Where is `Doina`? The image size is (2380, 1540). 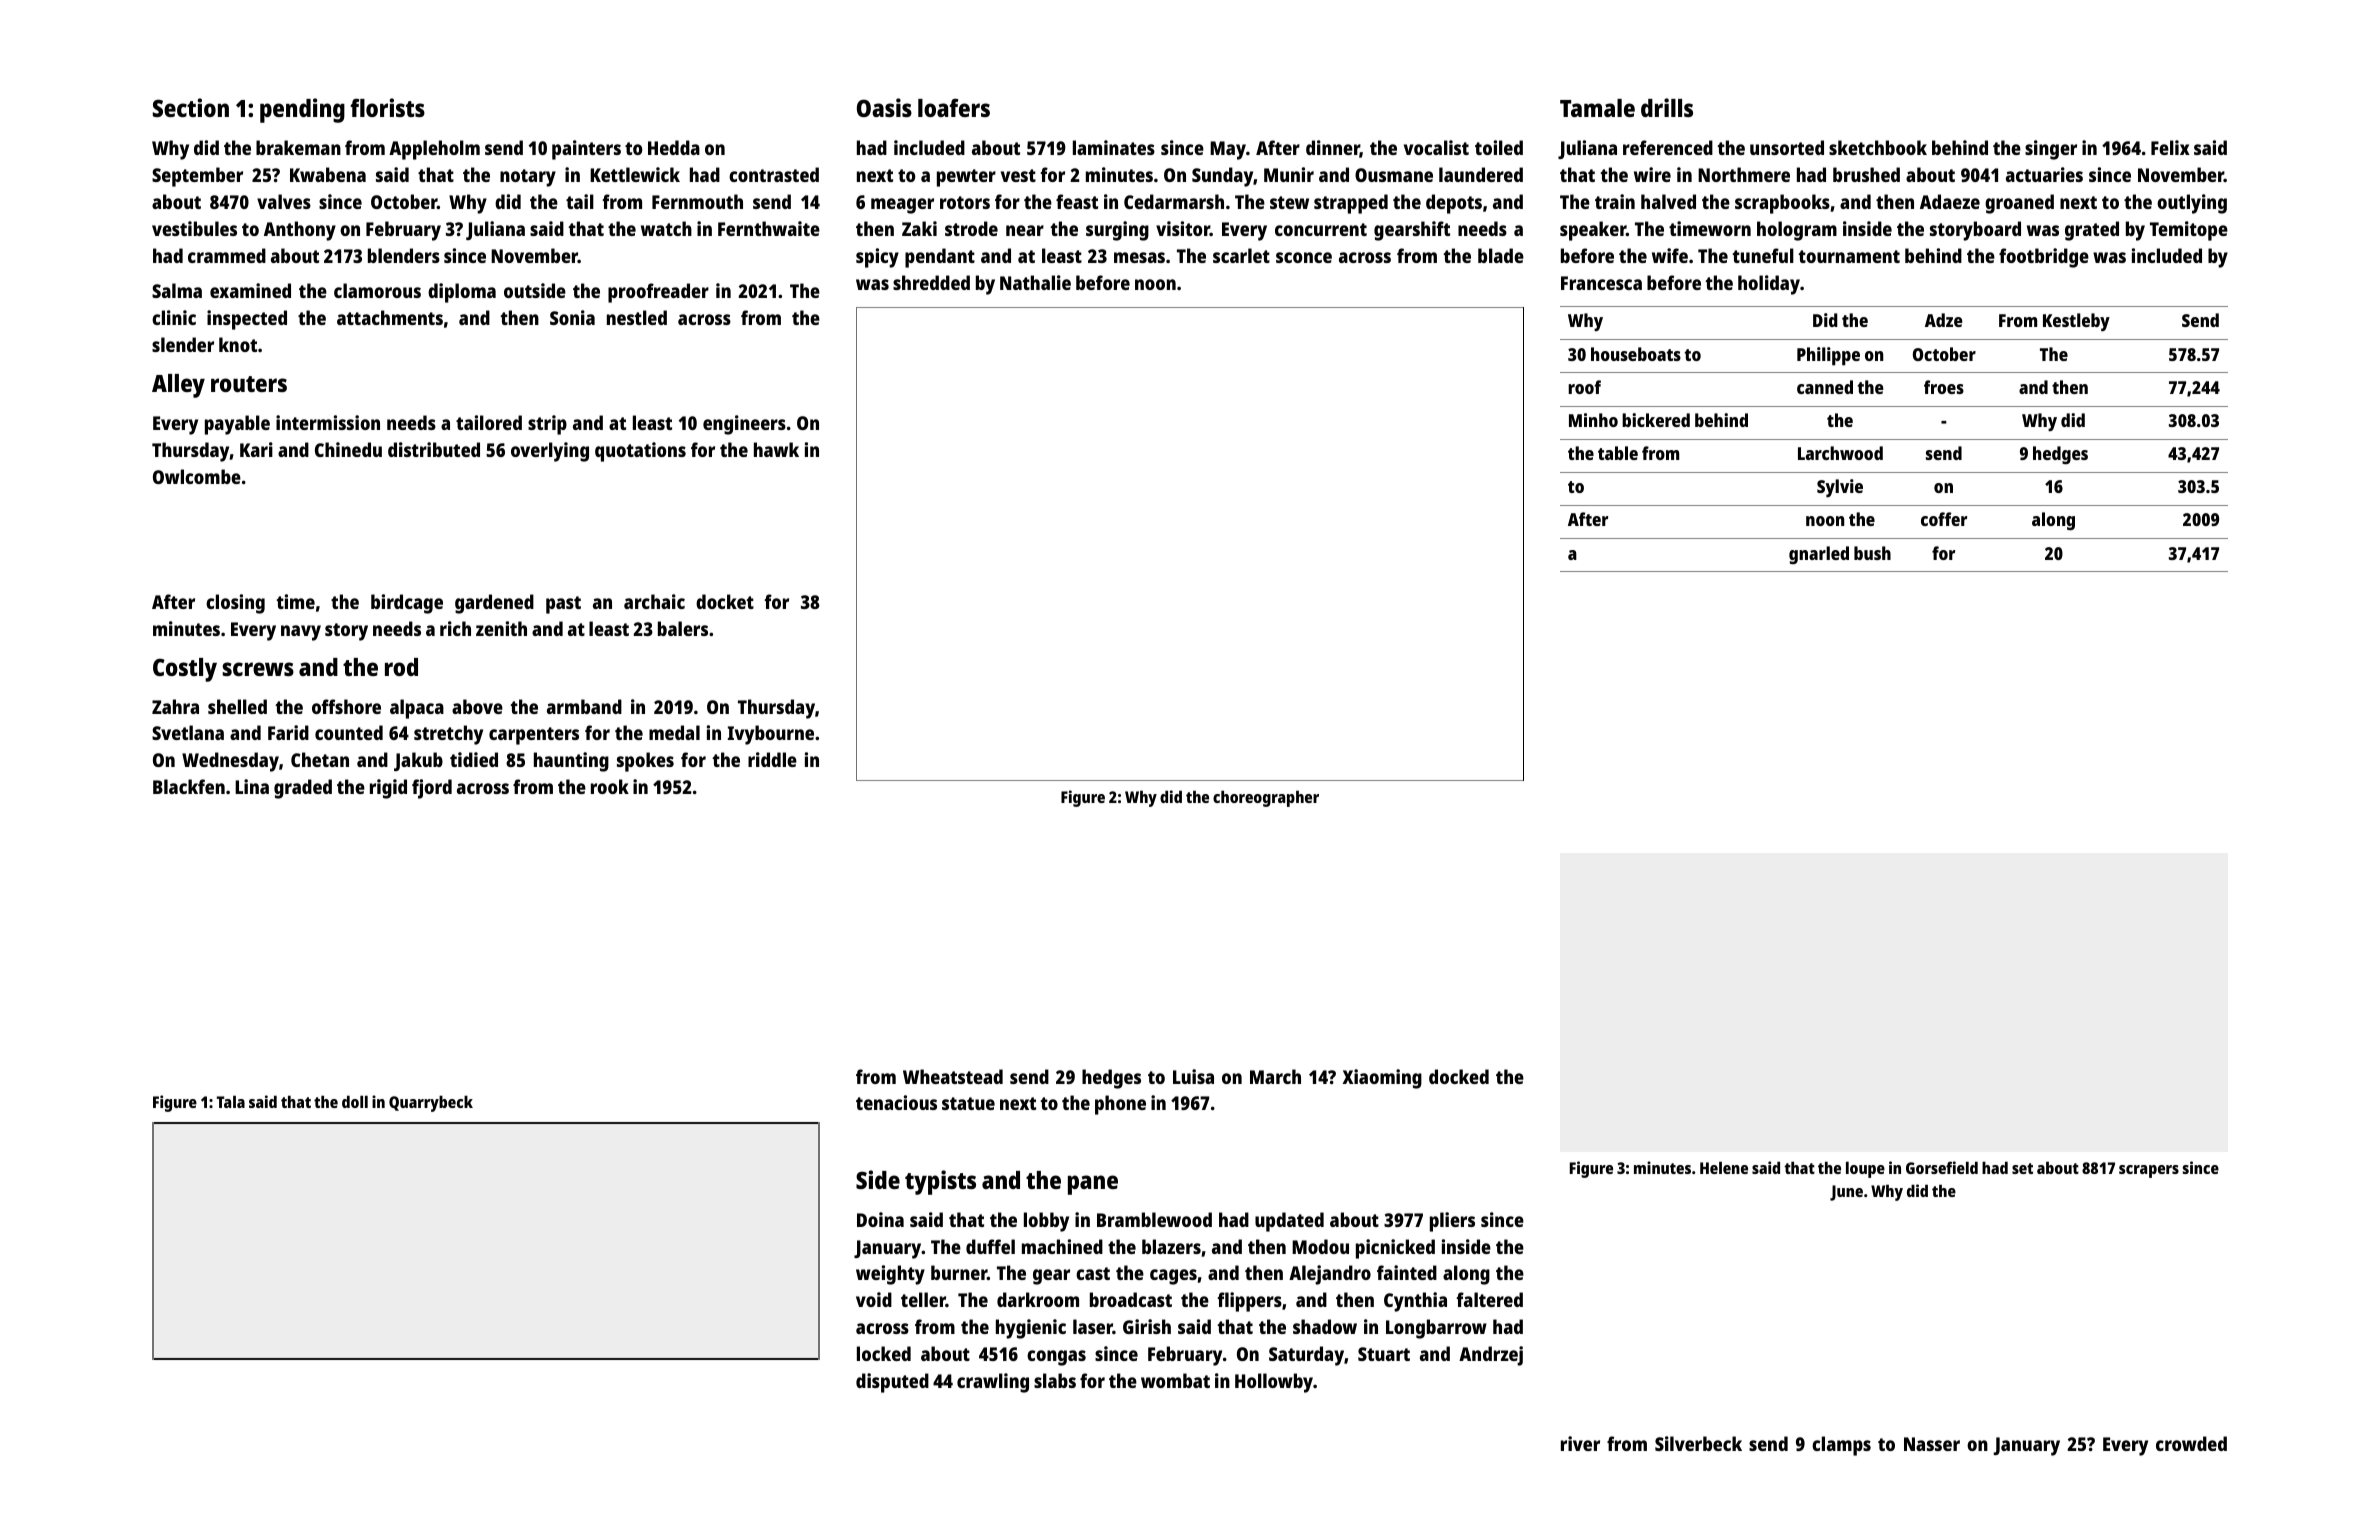 Doina is located at coordinates (880, 1219).
